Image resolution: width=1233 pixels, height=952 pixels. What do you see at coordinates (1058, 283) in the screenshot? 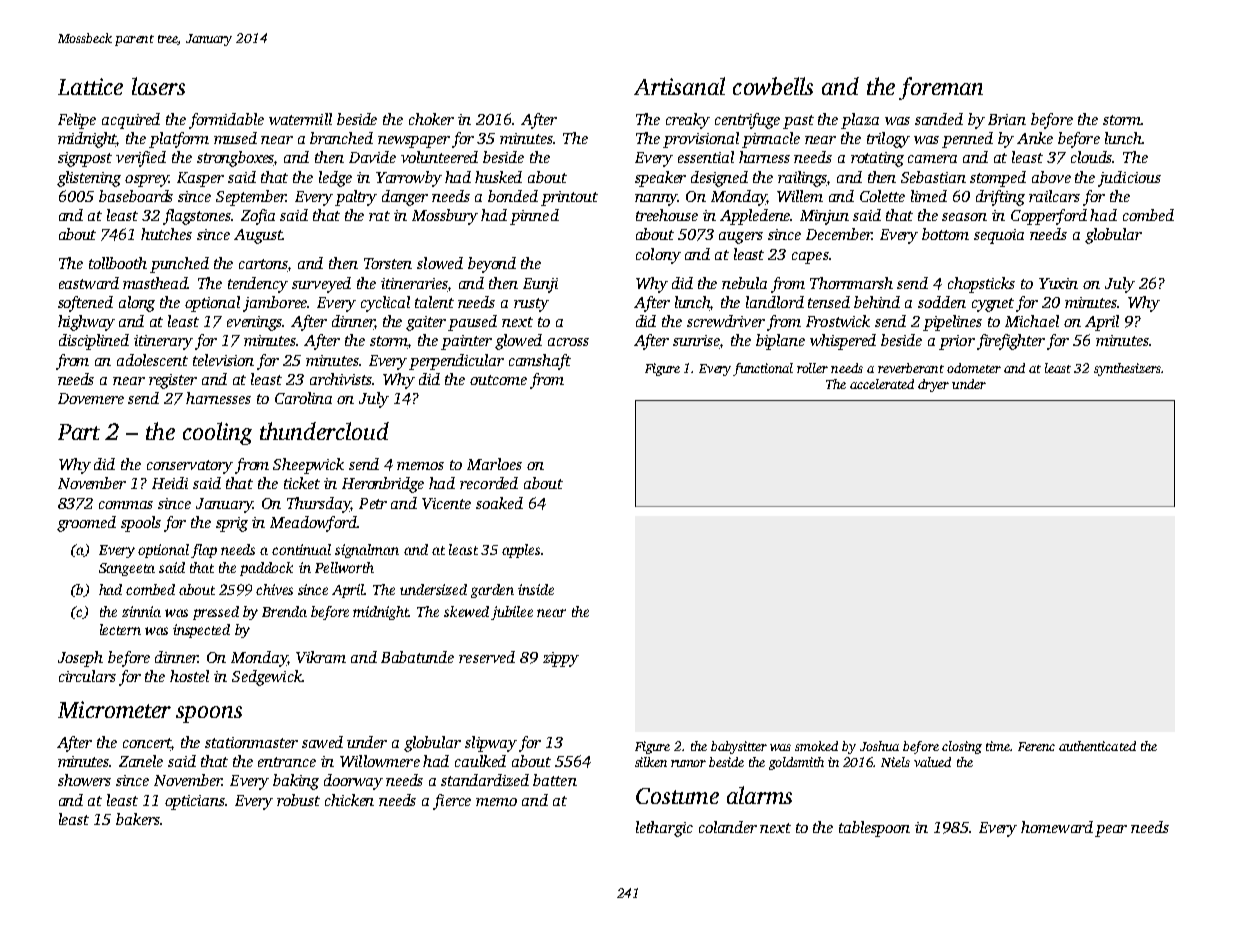
I see `Yuxin` at bounding box center [1058, 283].
